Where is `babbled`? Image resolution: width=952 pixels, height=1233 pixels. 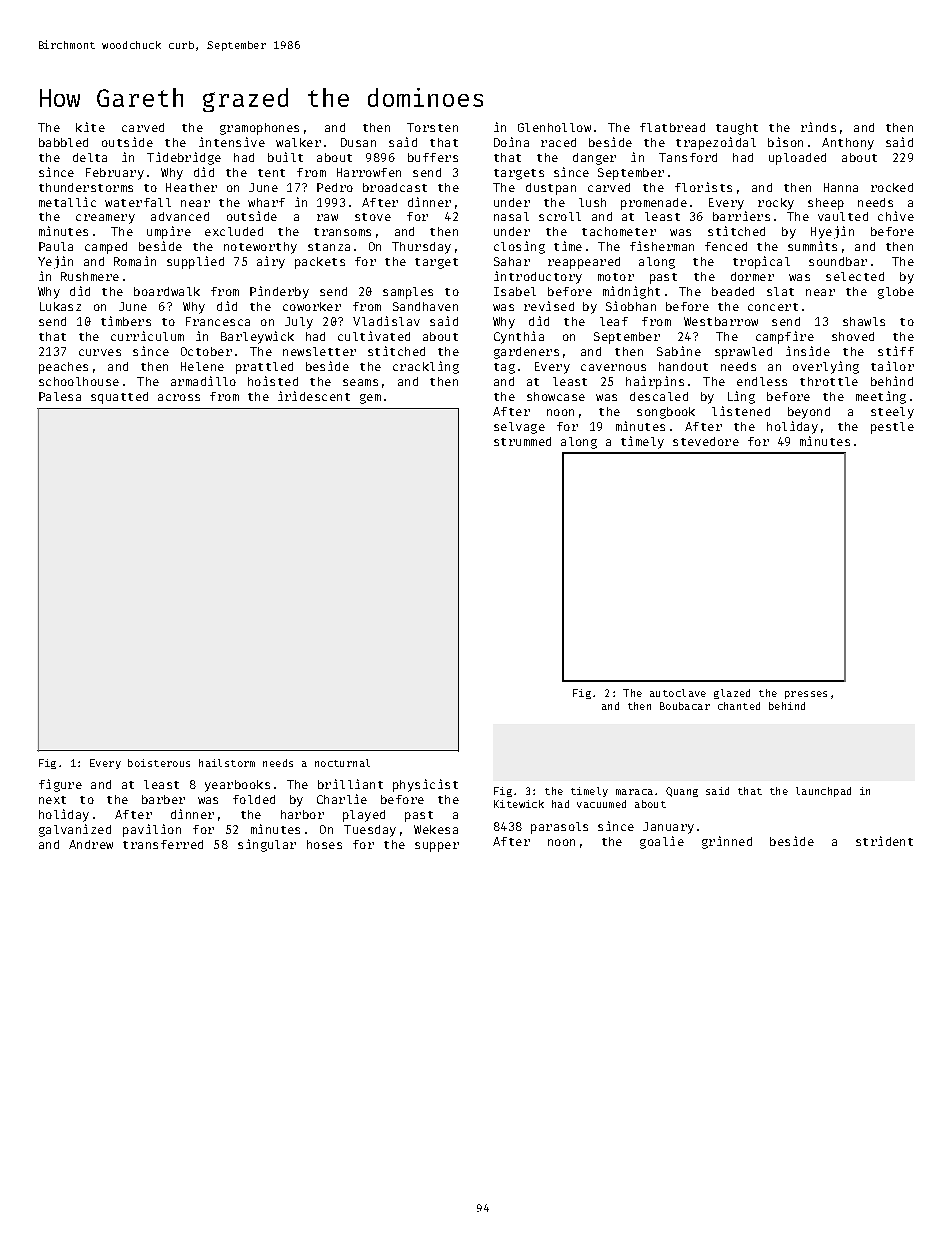
babbled is located at coordinates (63, 142).
